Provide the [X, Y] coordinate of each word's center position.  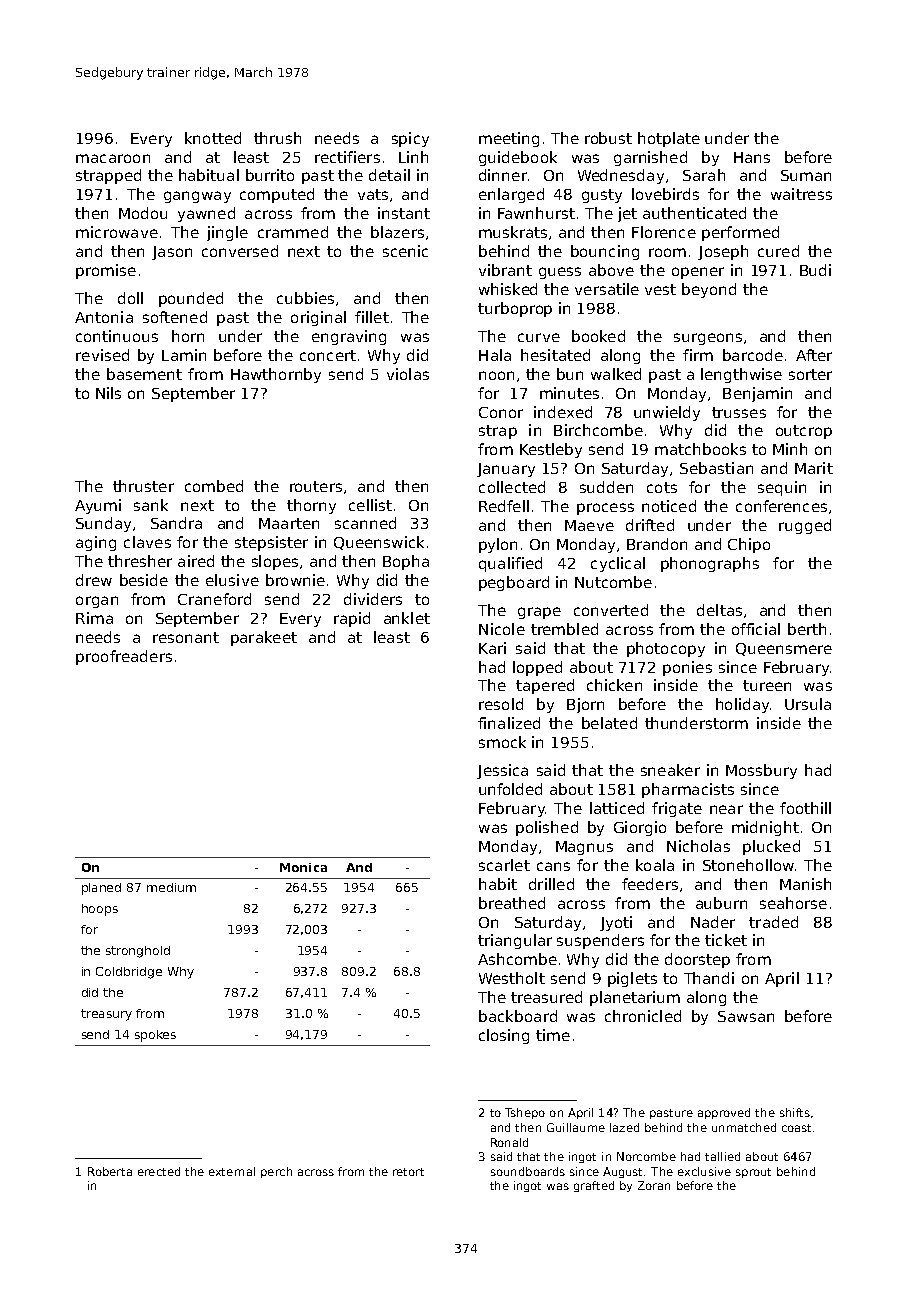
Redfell [504, 506]
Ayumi [98, 506]
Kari [492, 648]
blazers [397, 232]
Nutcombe [613, 582]
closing [504, 1036]
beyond [709, 290]
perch [276, 1172]
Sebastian [716, 468]
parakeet [264, 638]
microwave [117, 232]
